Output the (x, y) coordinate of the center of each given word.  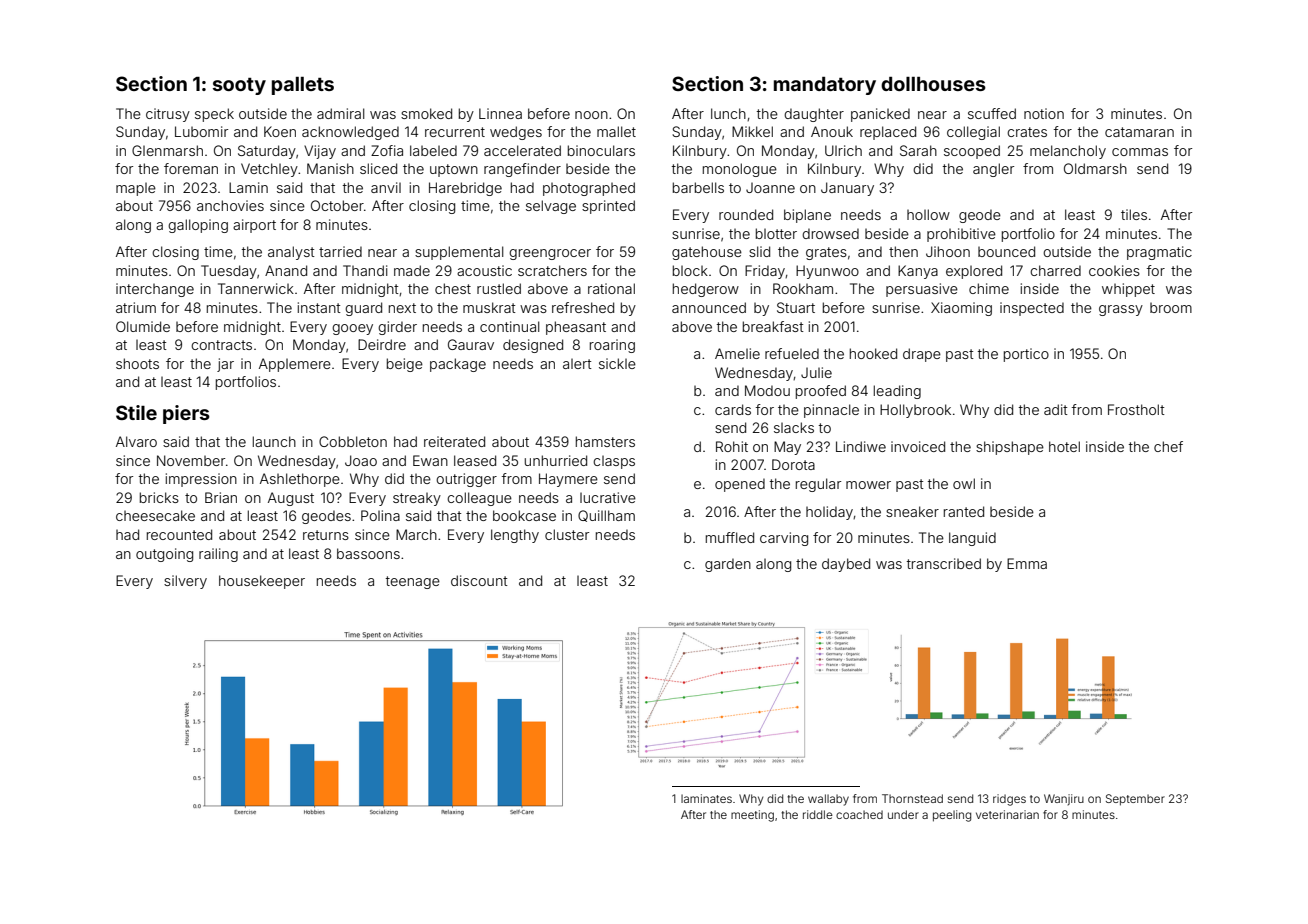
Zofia (387, 150)
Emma (1027, 563)
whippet (1128, 290)
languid (972, 539)
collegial (973, 133)
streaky (417, 499)
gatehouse (707, 253)
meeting (752, 816)
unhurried (556, 460)
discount (479, 580)
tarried (340, 251)
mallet (616, 131)
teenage (413, 582)
